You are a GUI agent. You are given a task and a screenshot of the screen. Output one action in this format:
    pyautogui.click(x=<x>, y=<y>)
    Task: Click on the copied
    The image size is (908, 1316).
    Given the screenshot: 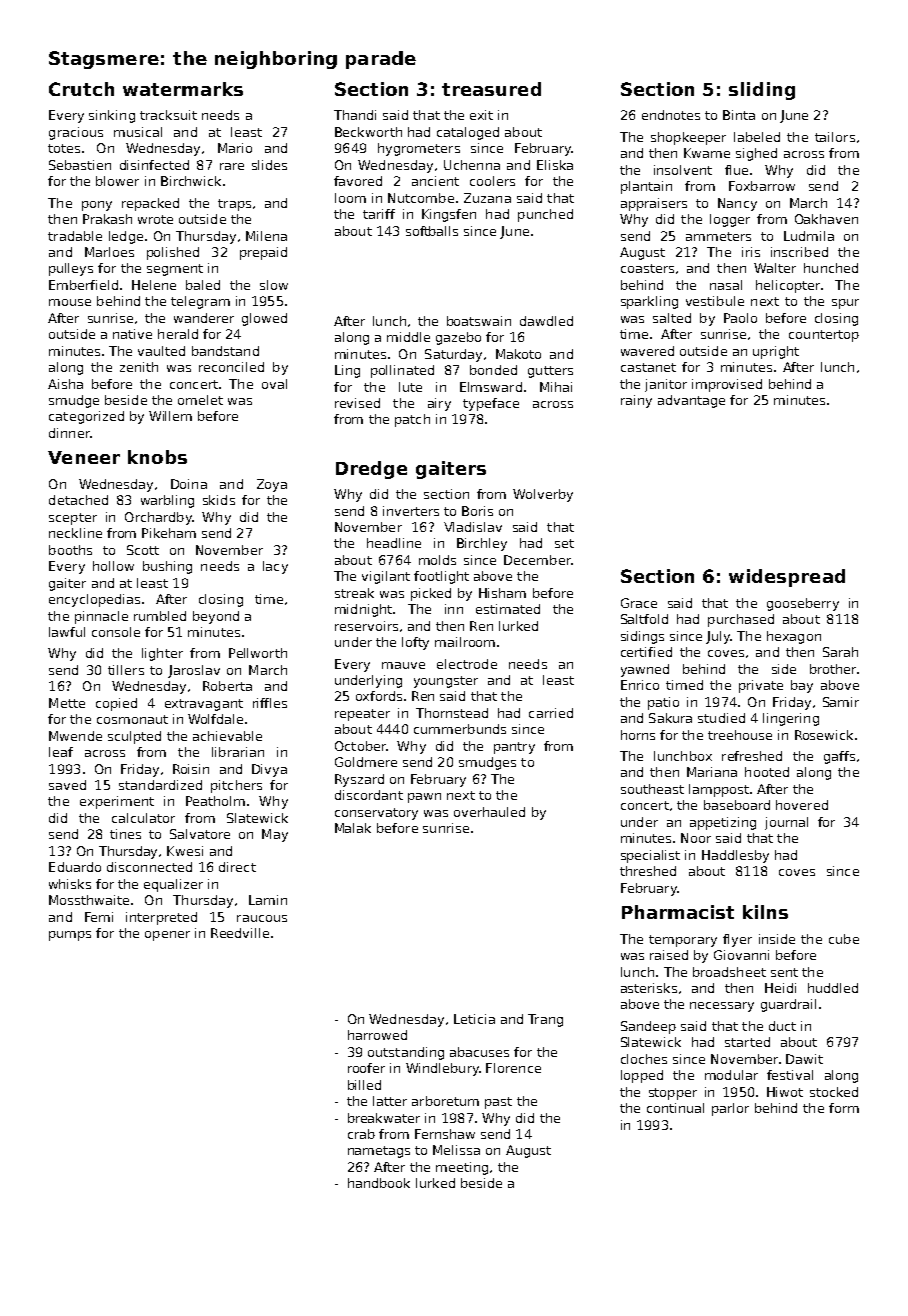 What is the action you would take?
    pyautogui.click(x=116, y=704)
